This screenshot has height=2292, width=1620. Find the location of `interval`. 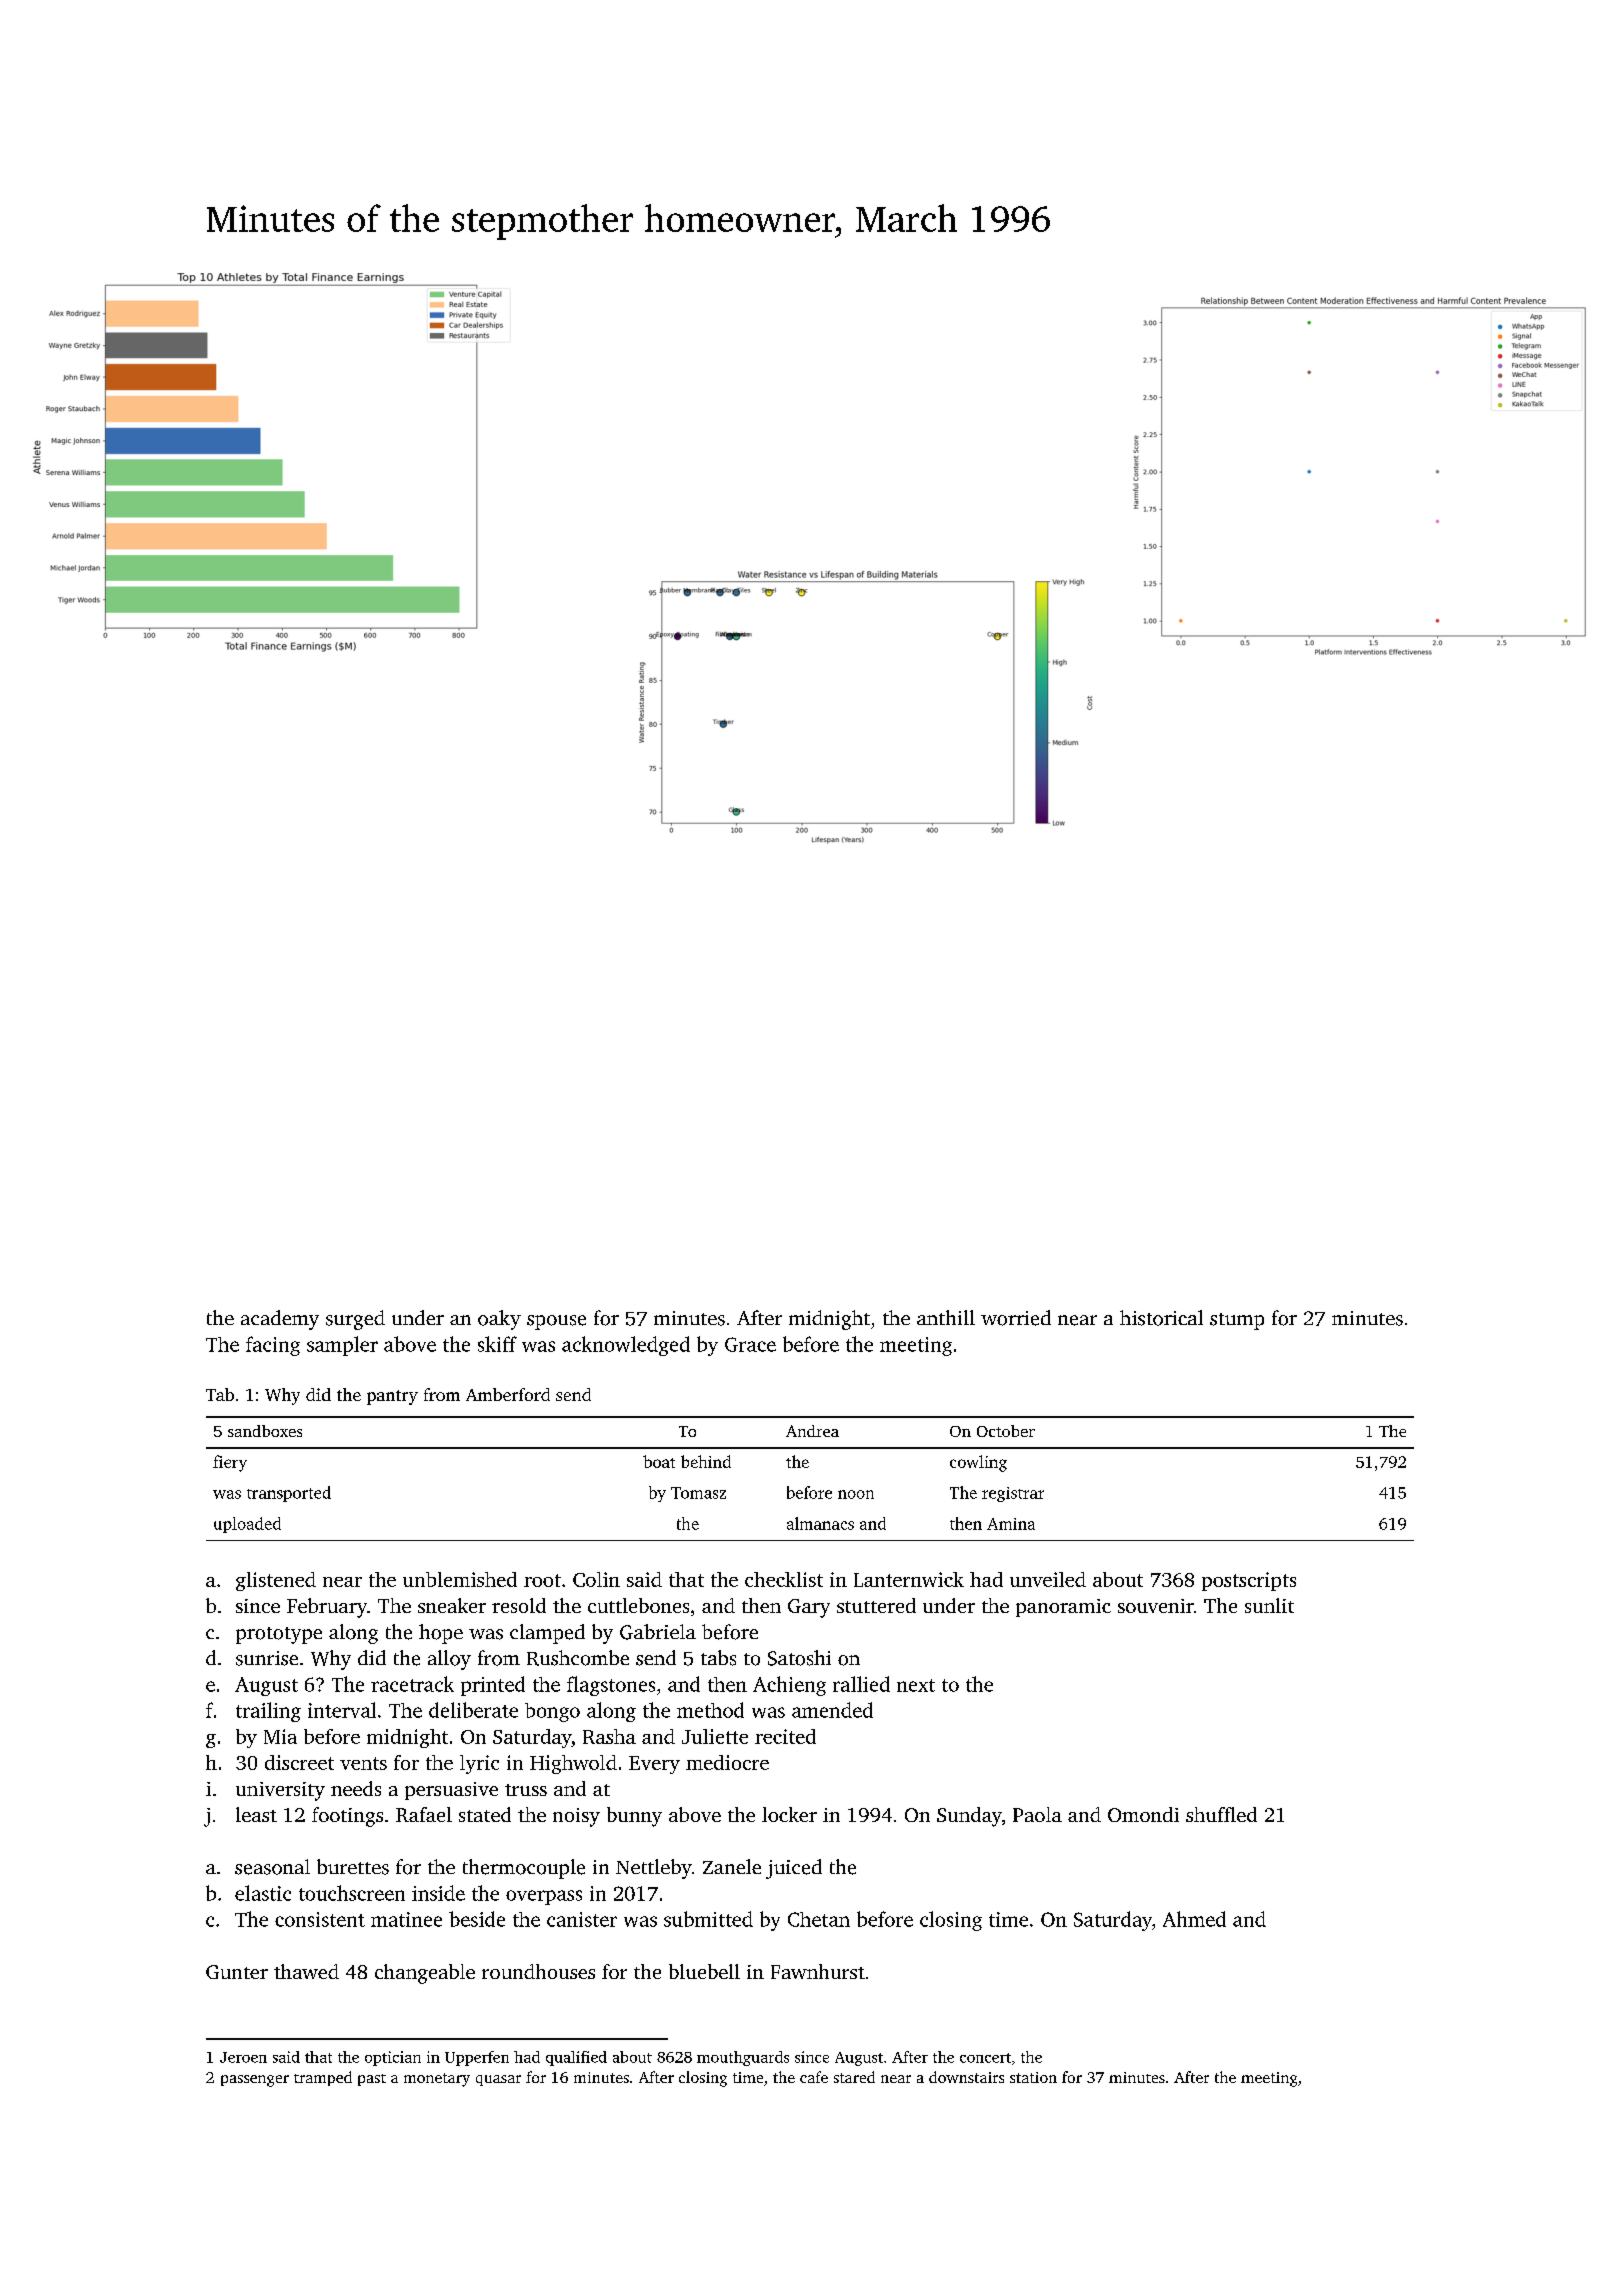

interval is located at coordinates (342, 1710).
